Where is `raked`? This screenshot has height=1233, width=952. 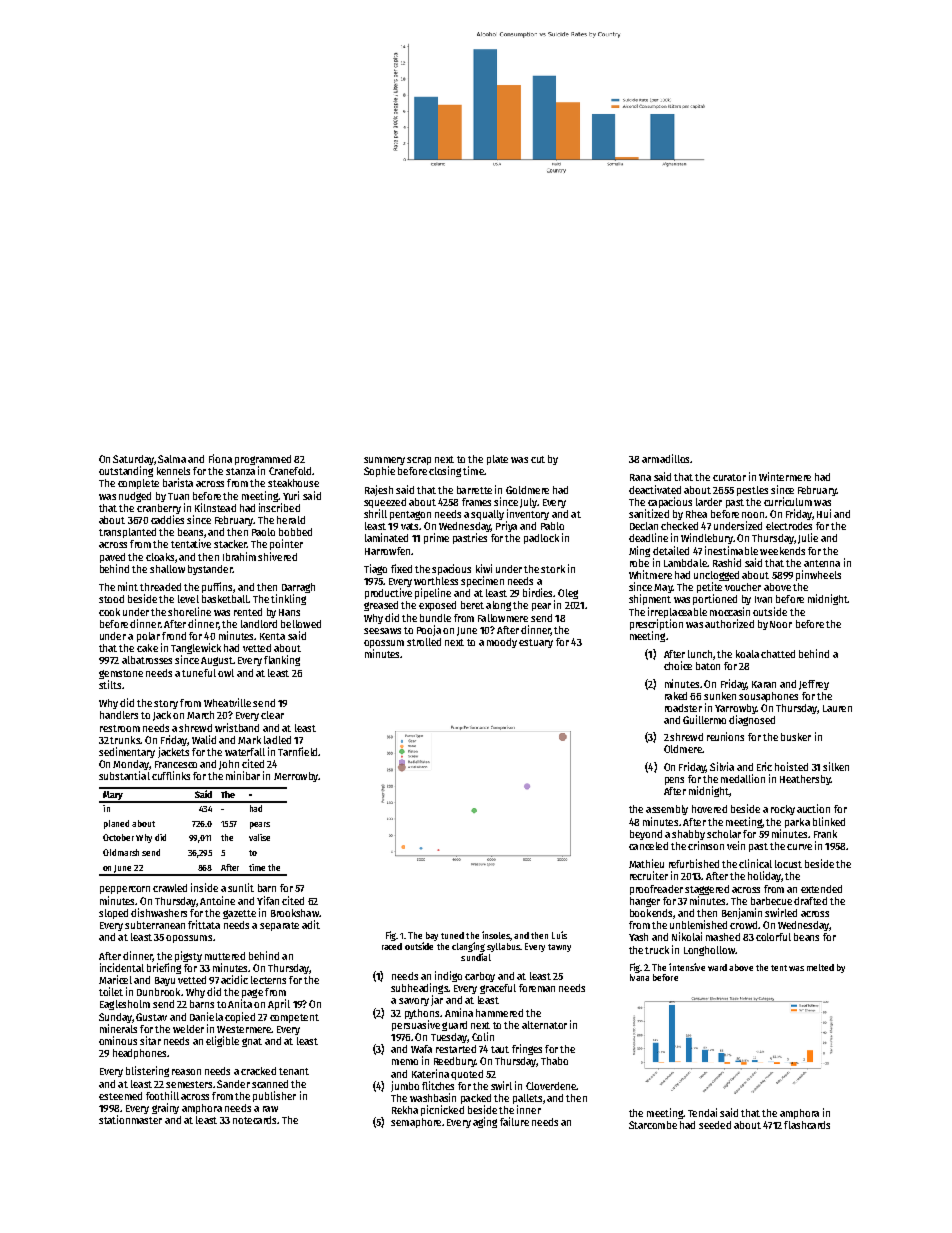
raked is located at coordinates (676, 696).
